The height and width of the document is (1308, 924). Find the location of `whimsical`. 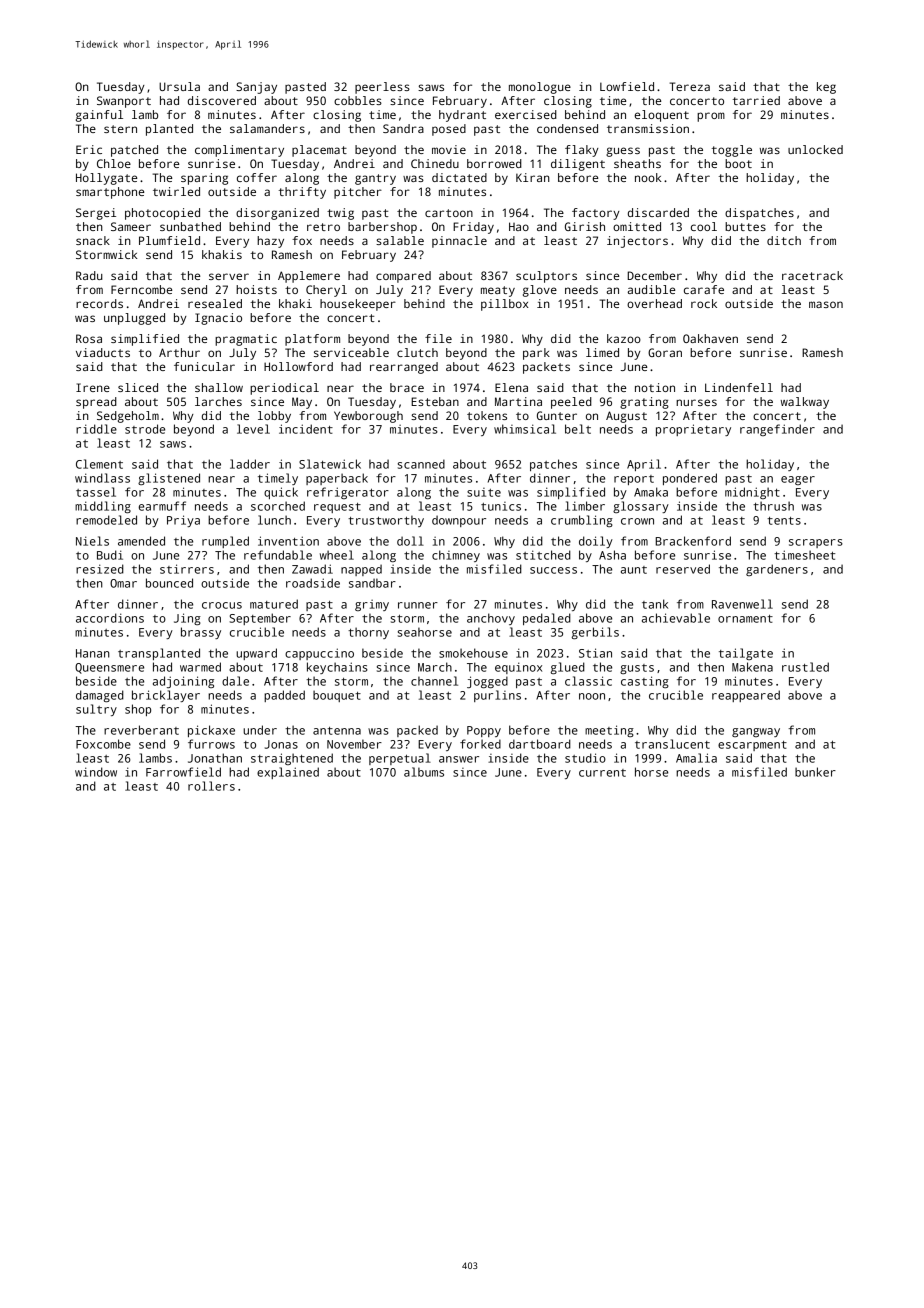

whimsical is located at coordinates (525, 429).
